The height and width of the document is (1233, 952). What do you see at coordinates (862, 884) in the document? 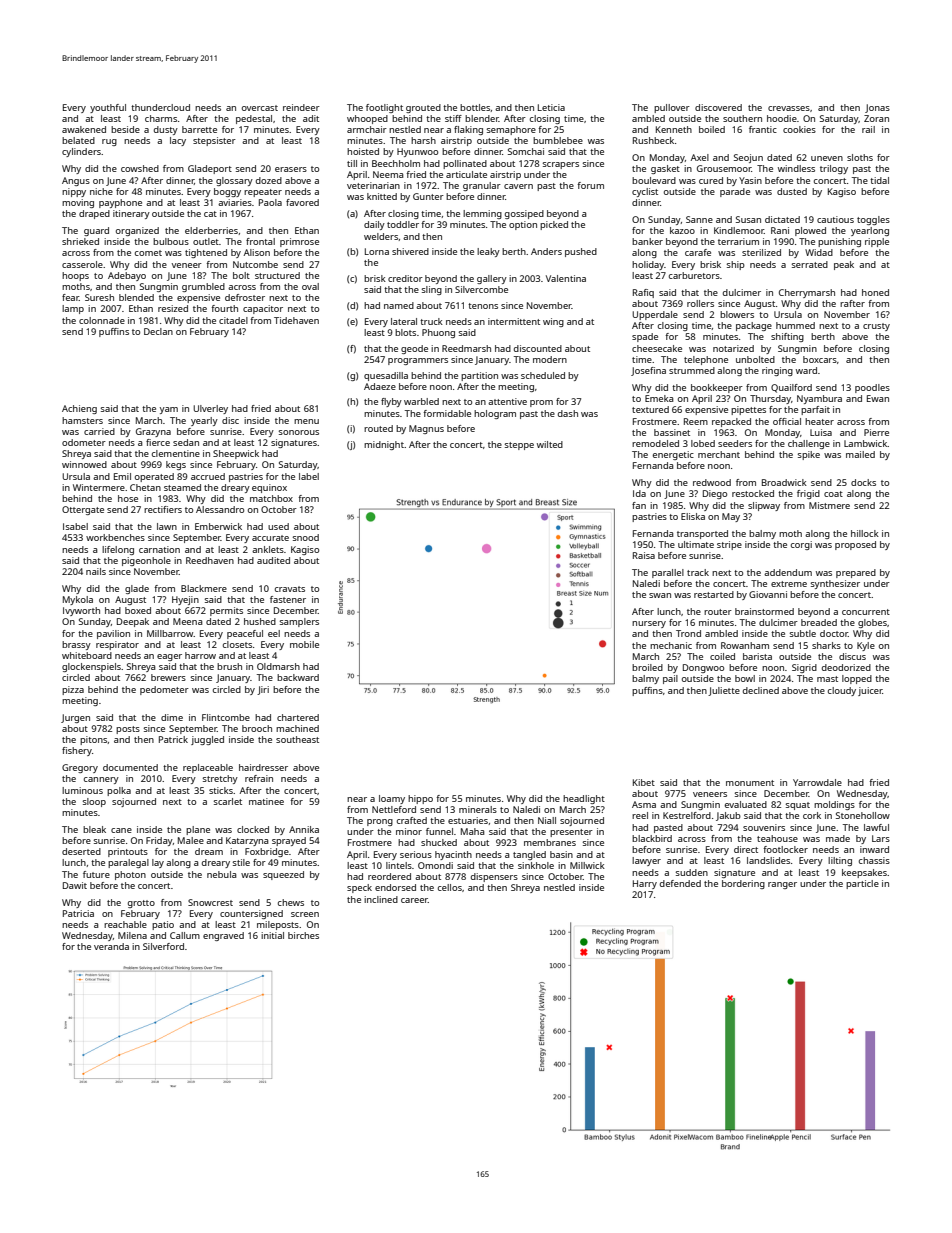
I see `particle` at bounding box center [862, 884].
